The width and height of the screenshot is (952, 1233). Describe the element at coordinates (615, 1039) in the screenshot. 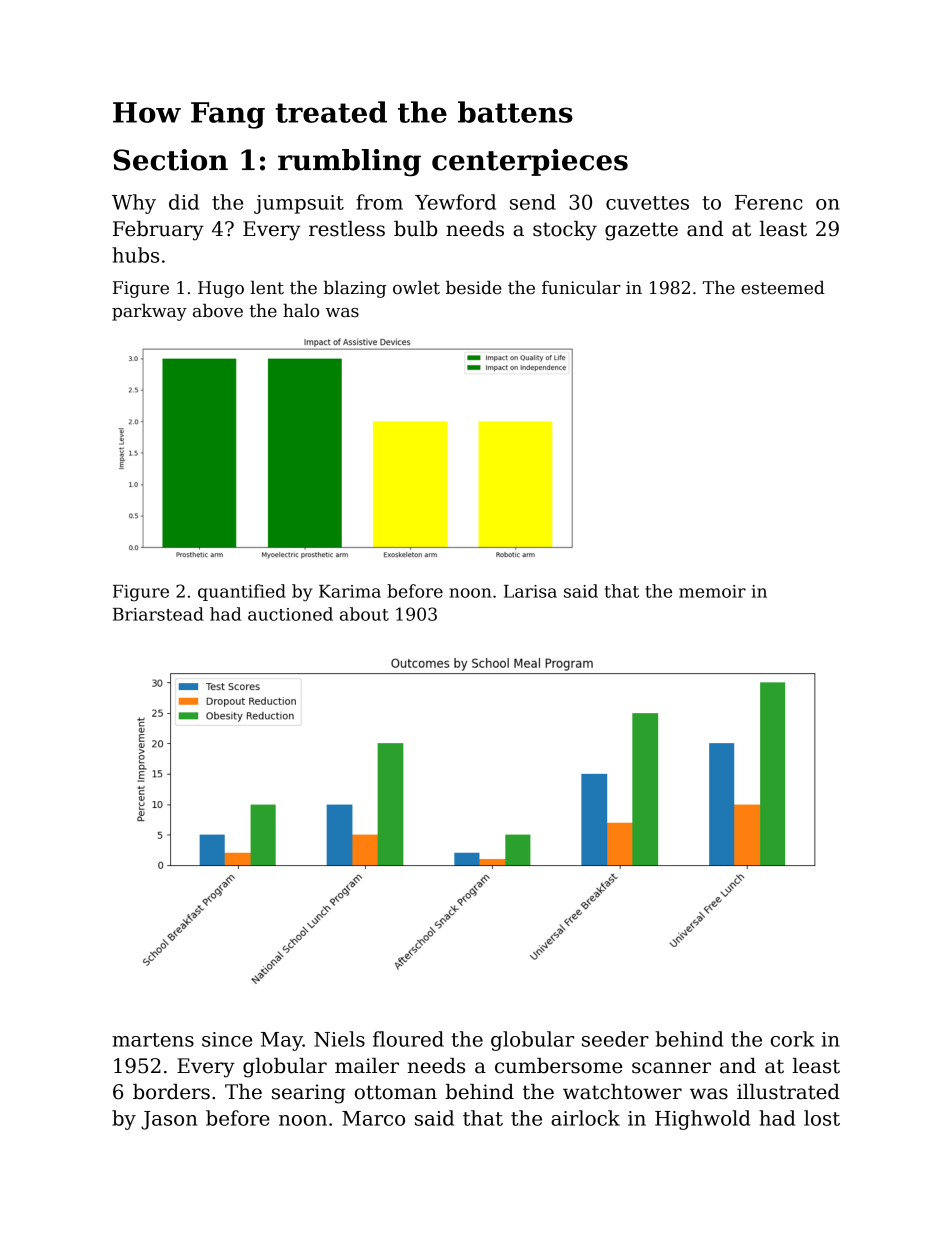

I see `seeder` at that location.
